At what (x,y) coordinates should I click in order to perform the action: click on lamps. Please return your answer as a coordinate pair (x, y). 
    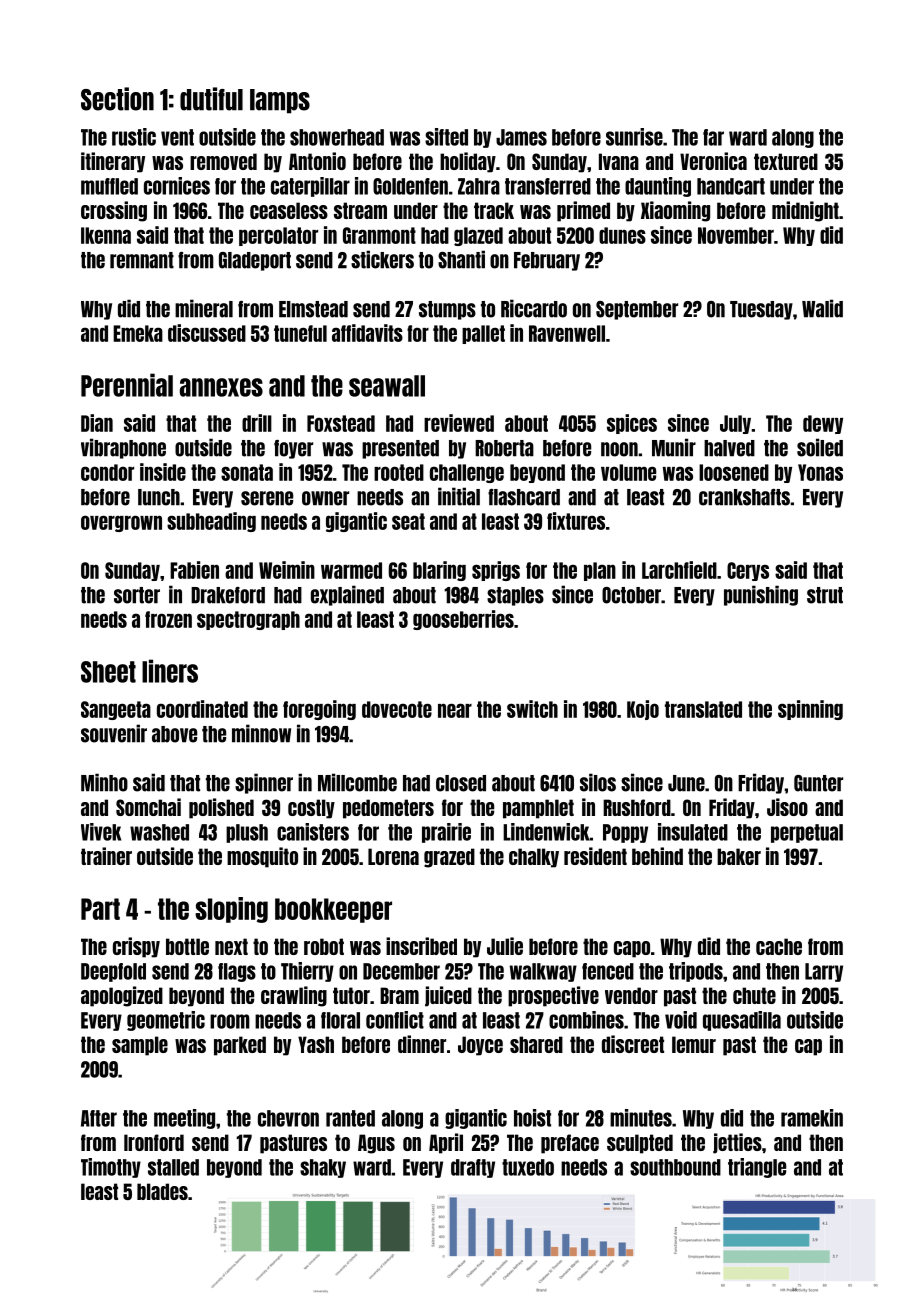
    Looking at the image, I should click on (280, 101).
